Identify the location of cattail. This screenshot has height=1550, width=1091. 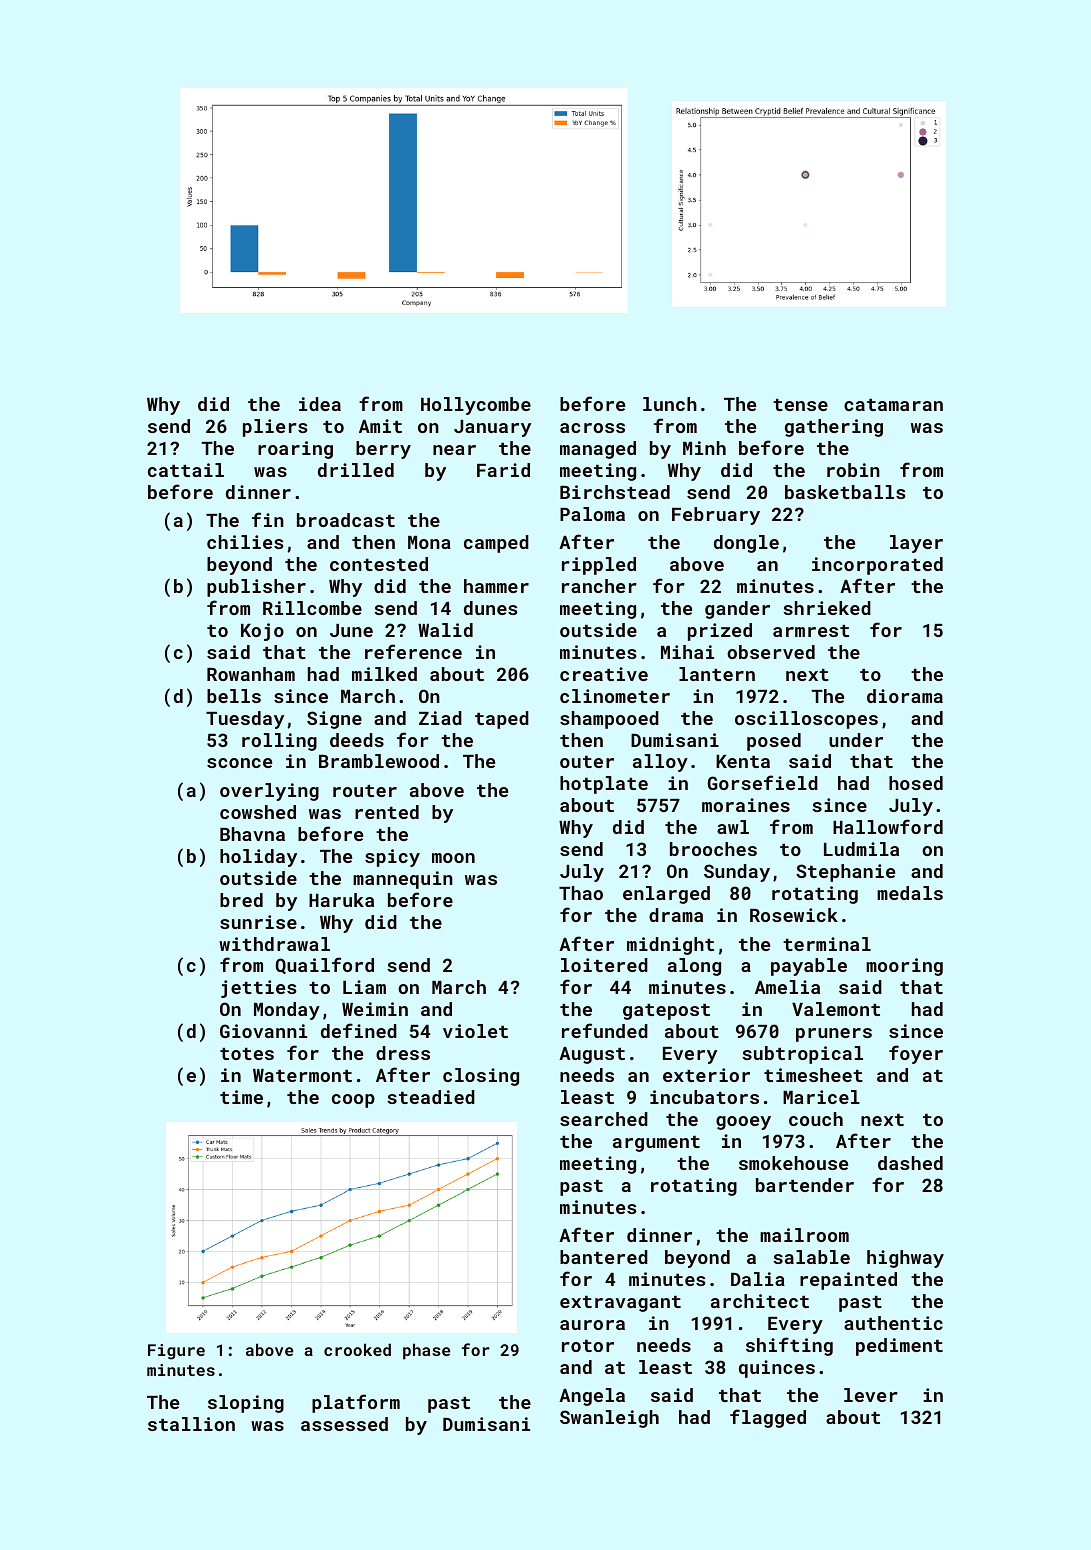
(186, 470).
